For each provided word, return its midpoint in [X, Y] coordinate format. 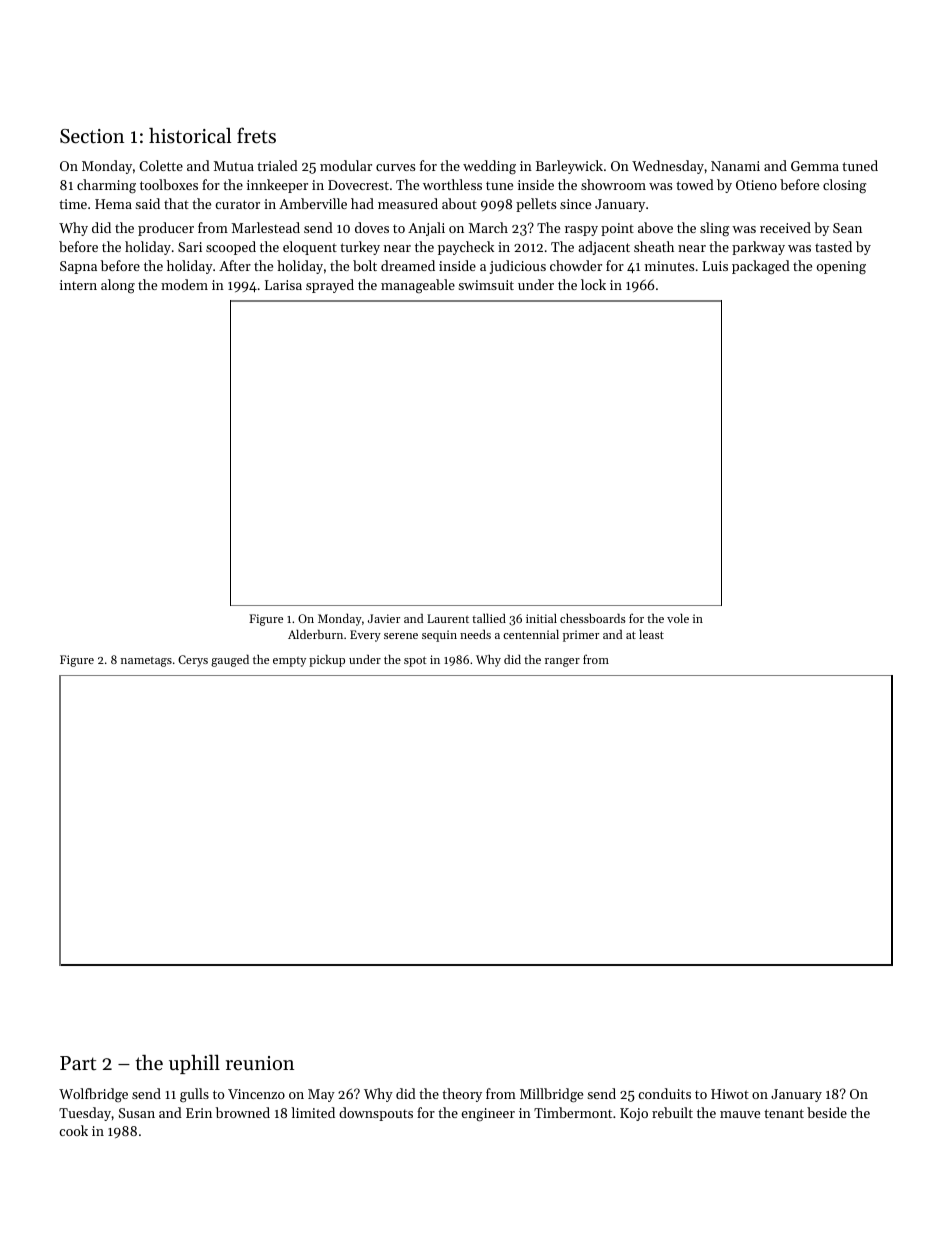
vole [678, 618]
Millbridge [551, 1095]
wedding [489, 167]
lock [593, 284]
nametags [146, 662]
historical [190, 136]
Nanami [735, 166]
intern [78, 285]
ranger [562, 662]
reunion [260, 1063]
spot [415, 661]
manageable [418, 286]
